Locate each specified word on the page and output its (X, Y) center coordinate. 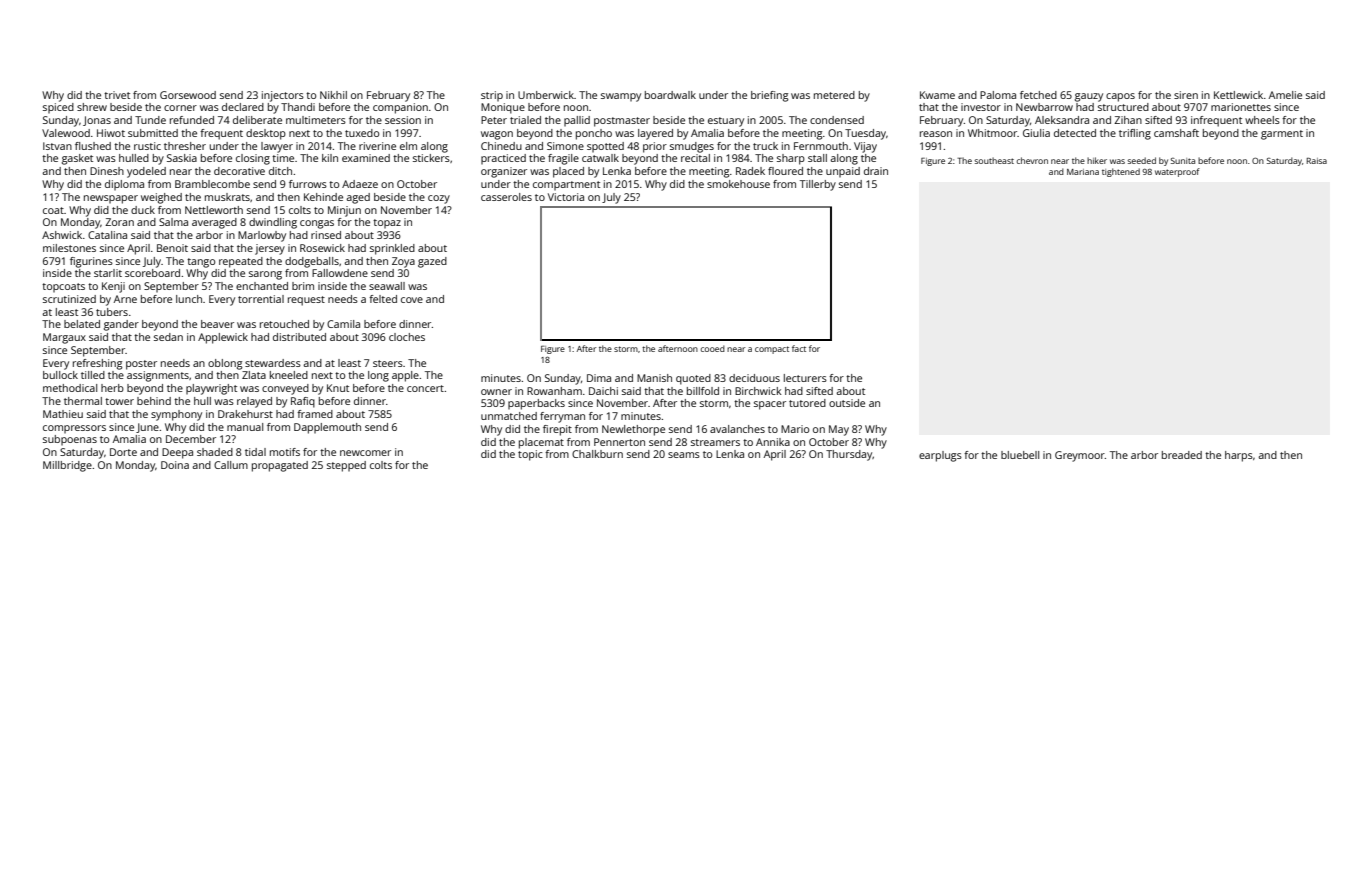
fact (799, 348)
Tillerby (818, 185)
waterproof (1177, 172)
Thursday (849, 455)
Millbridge (67, 466)
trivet (117, 95)
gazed (432, 262)
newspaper (111, 199)
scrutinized (69, 299)
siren (1186, 95)
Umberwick (546, 95)
